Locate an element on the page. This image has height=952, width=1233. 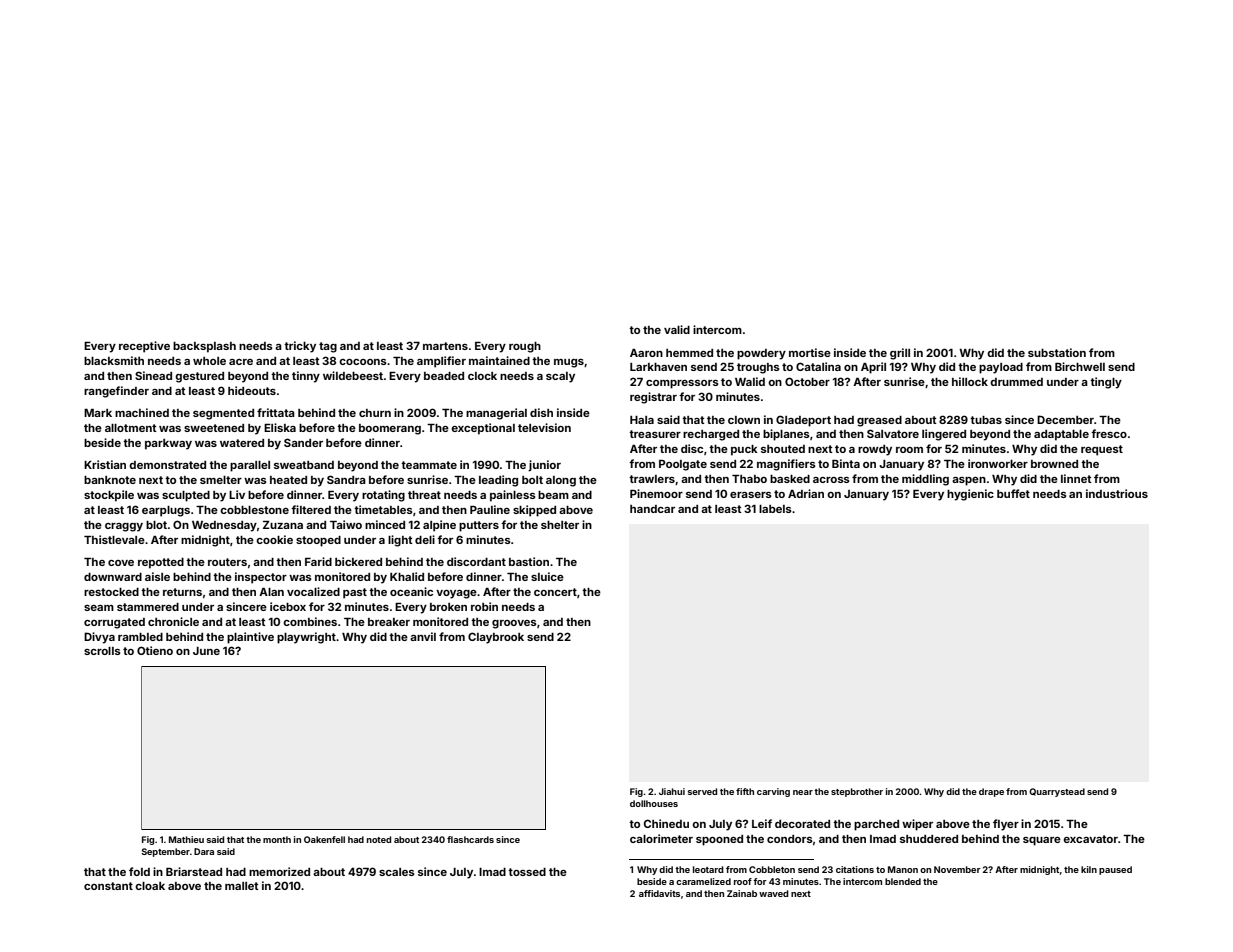
Jiahui is located at coordinates (672, 791).
